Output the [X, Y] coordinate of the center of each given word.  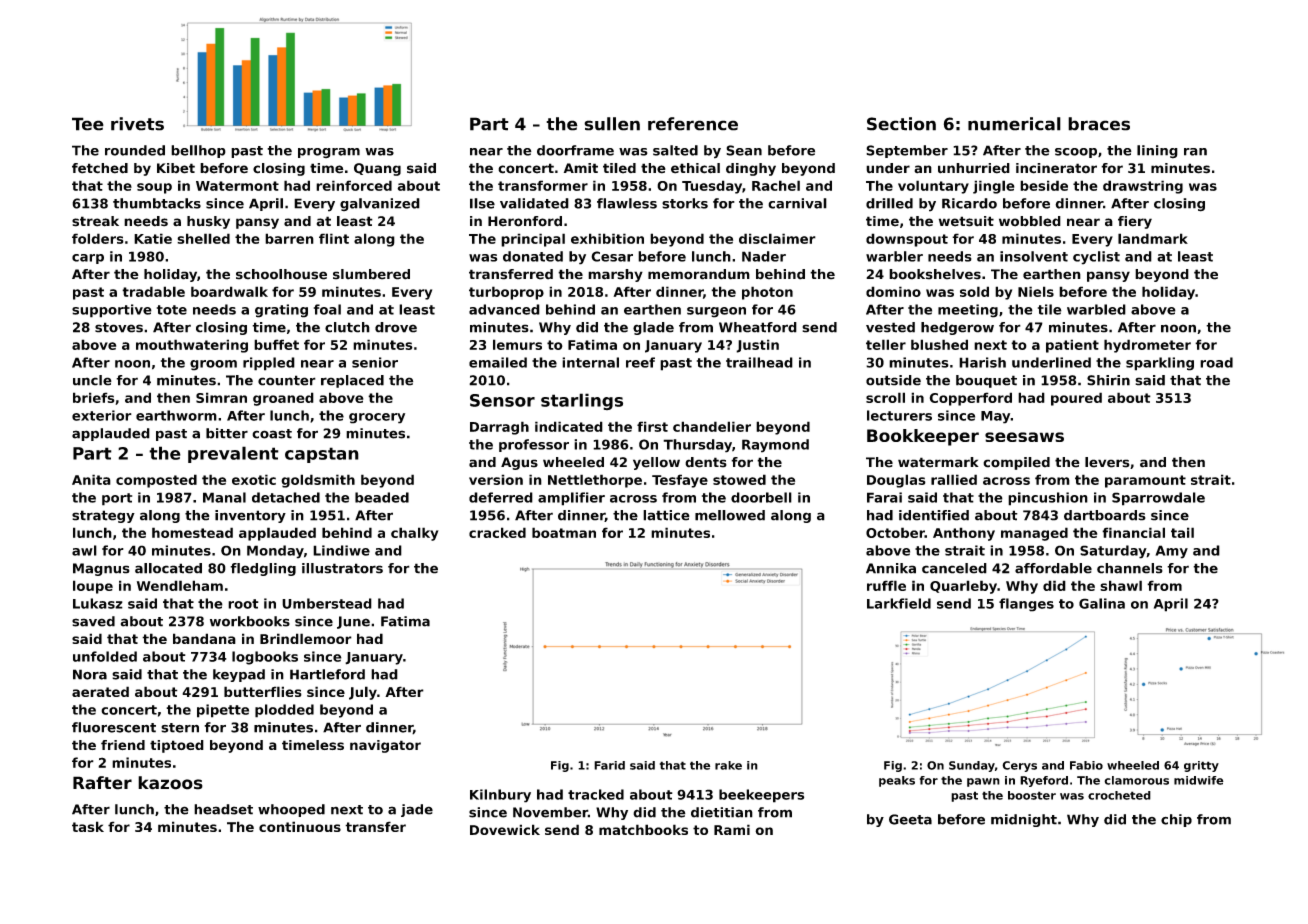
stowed [739, 479]
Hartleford [327, 674]
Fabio [1086, 765]
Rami [732, 829]
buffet [276, 344]
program [329, 153]
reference [693, 124]
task [88, 826]
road [1216, 362]
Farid [609, 765]
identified [934, 515]
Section [901, 124]
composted [156, 481]
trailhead [759, 362]
